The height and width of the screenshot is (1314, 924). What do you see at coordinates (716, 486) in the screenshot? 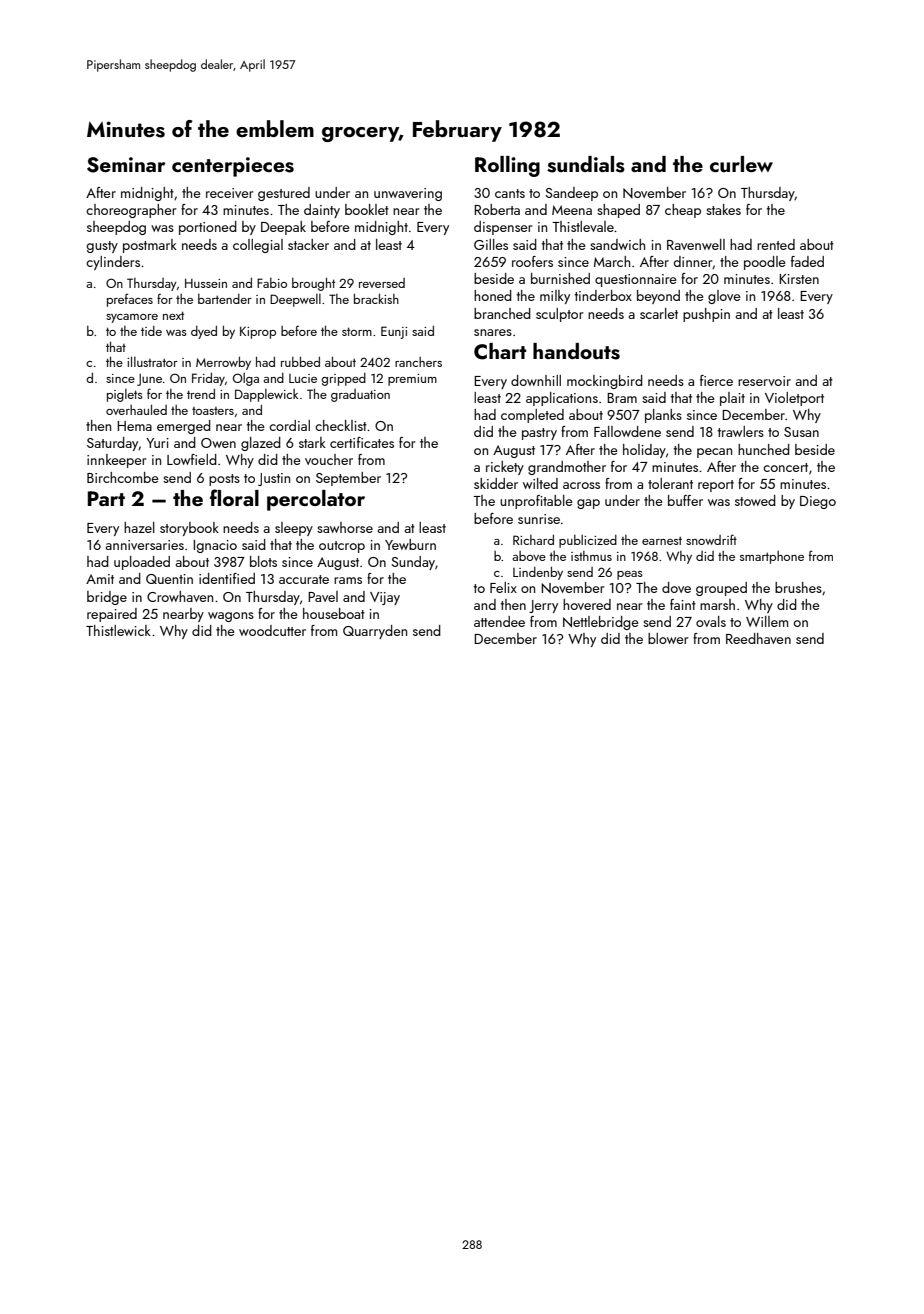
I see `report` at bounding box center [716, 486].
